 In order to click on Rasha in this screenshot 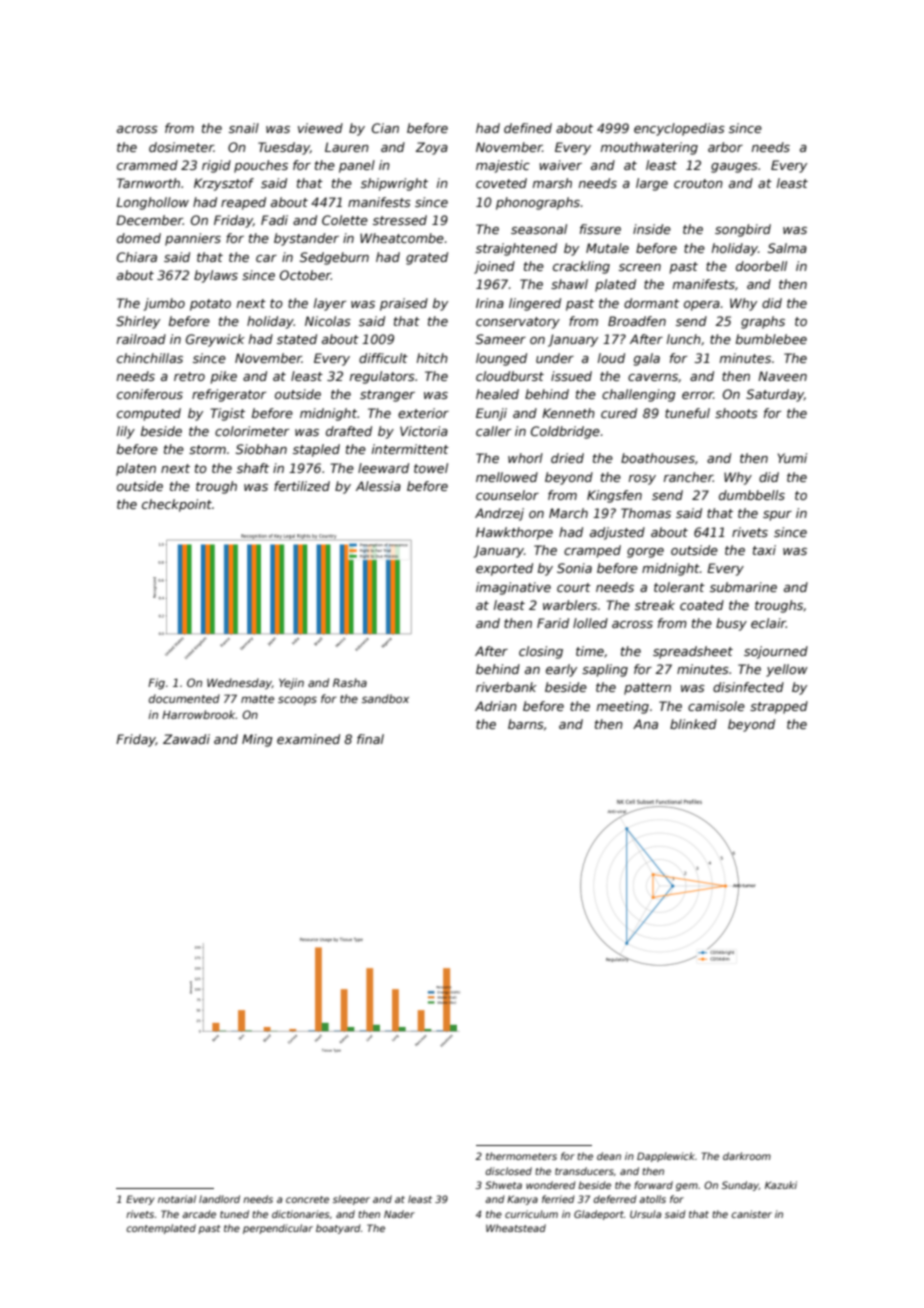, I will do `click(350, 682)`.
